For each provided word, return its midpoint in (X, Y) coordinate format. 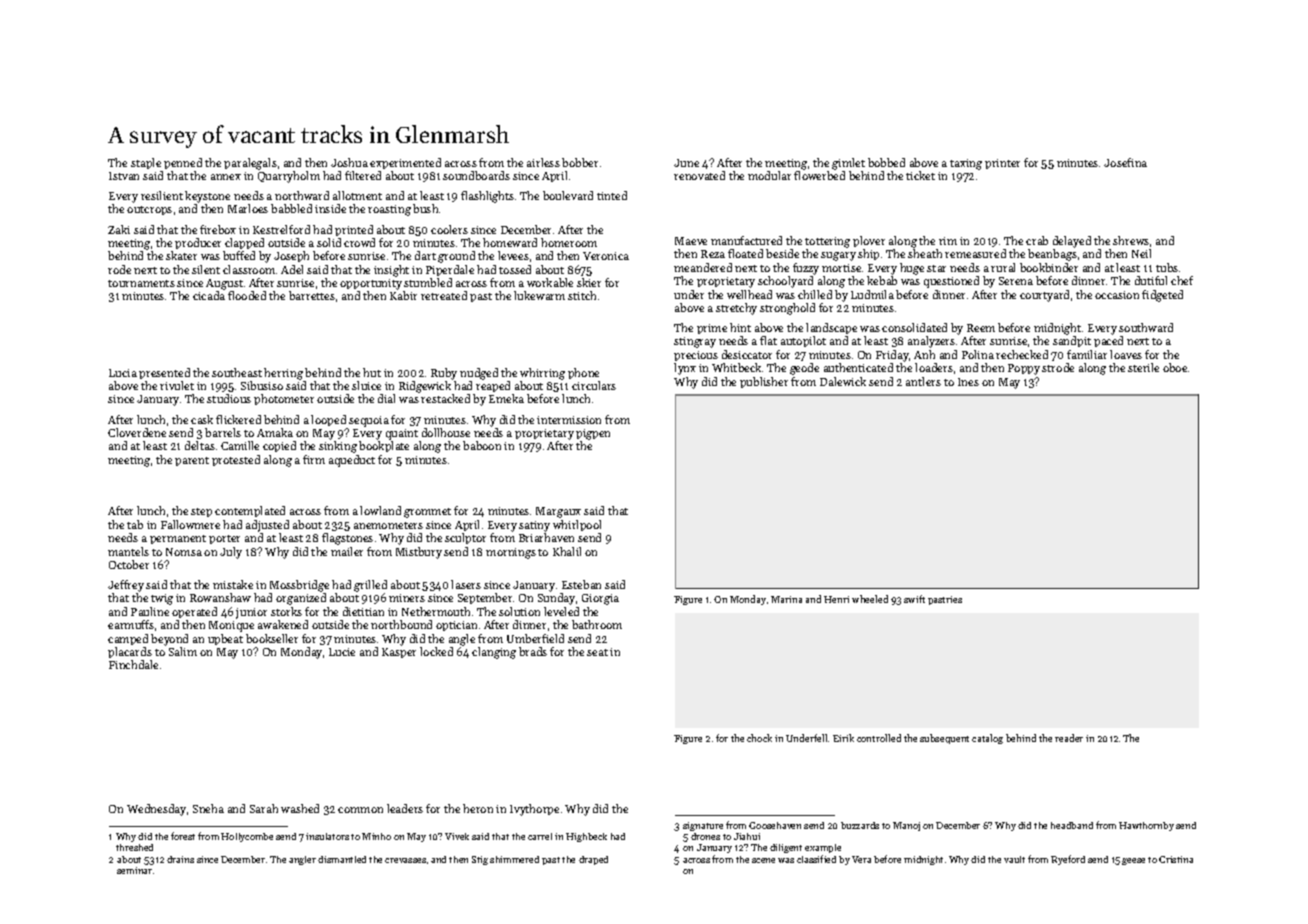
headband (1072, 825)
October (129, 564)
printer (1002, 164)
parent (192, 461)
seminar (134, 870)
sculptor (465, 538)
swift (914, 599)
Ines (968, 382)
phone (583, 373)
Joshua (349, 162)
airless (543, 162)
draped (593, 860)
